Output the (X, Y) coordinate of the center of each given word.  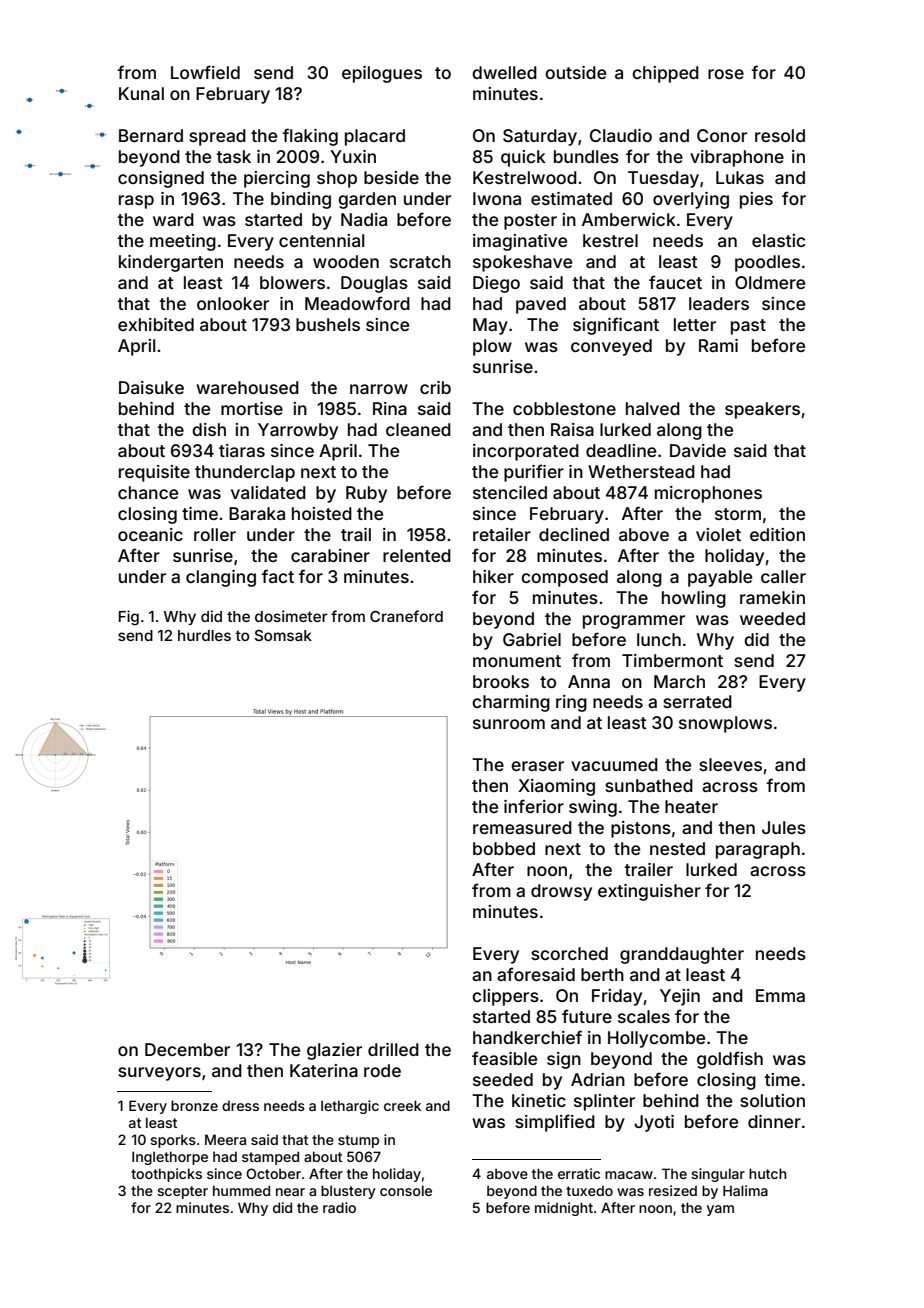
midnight (564, 1209)
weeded (772, 618)
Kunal (141, 93)
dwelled (504, 72)
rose (726, 74)
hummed (241, 1190)
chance (148, 492)
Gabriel (532, 639)
